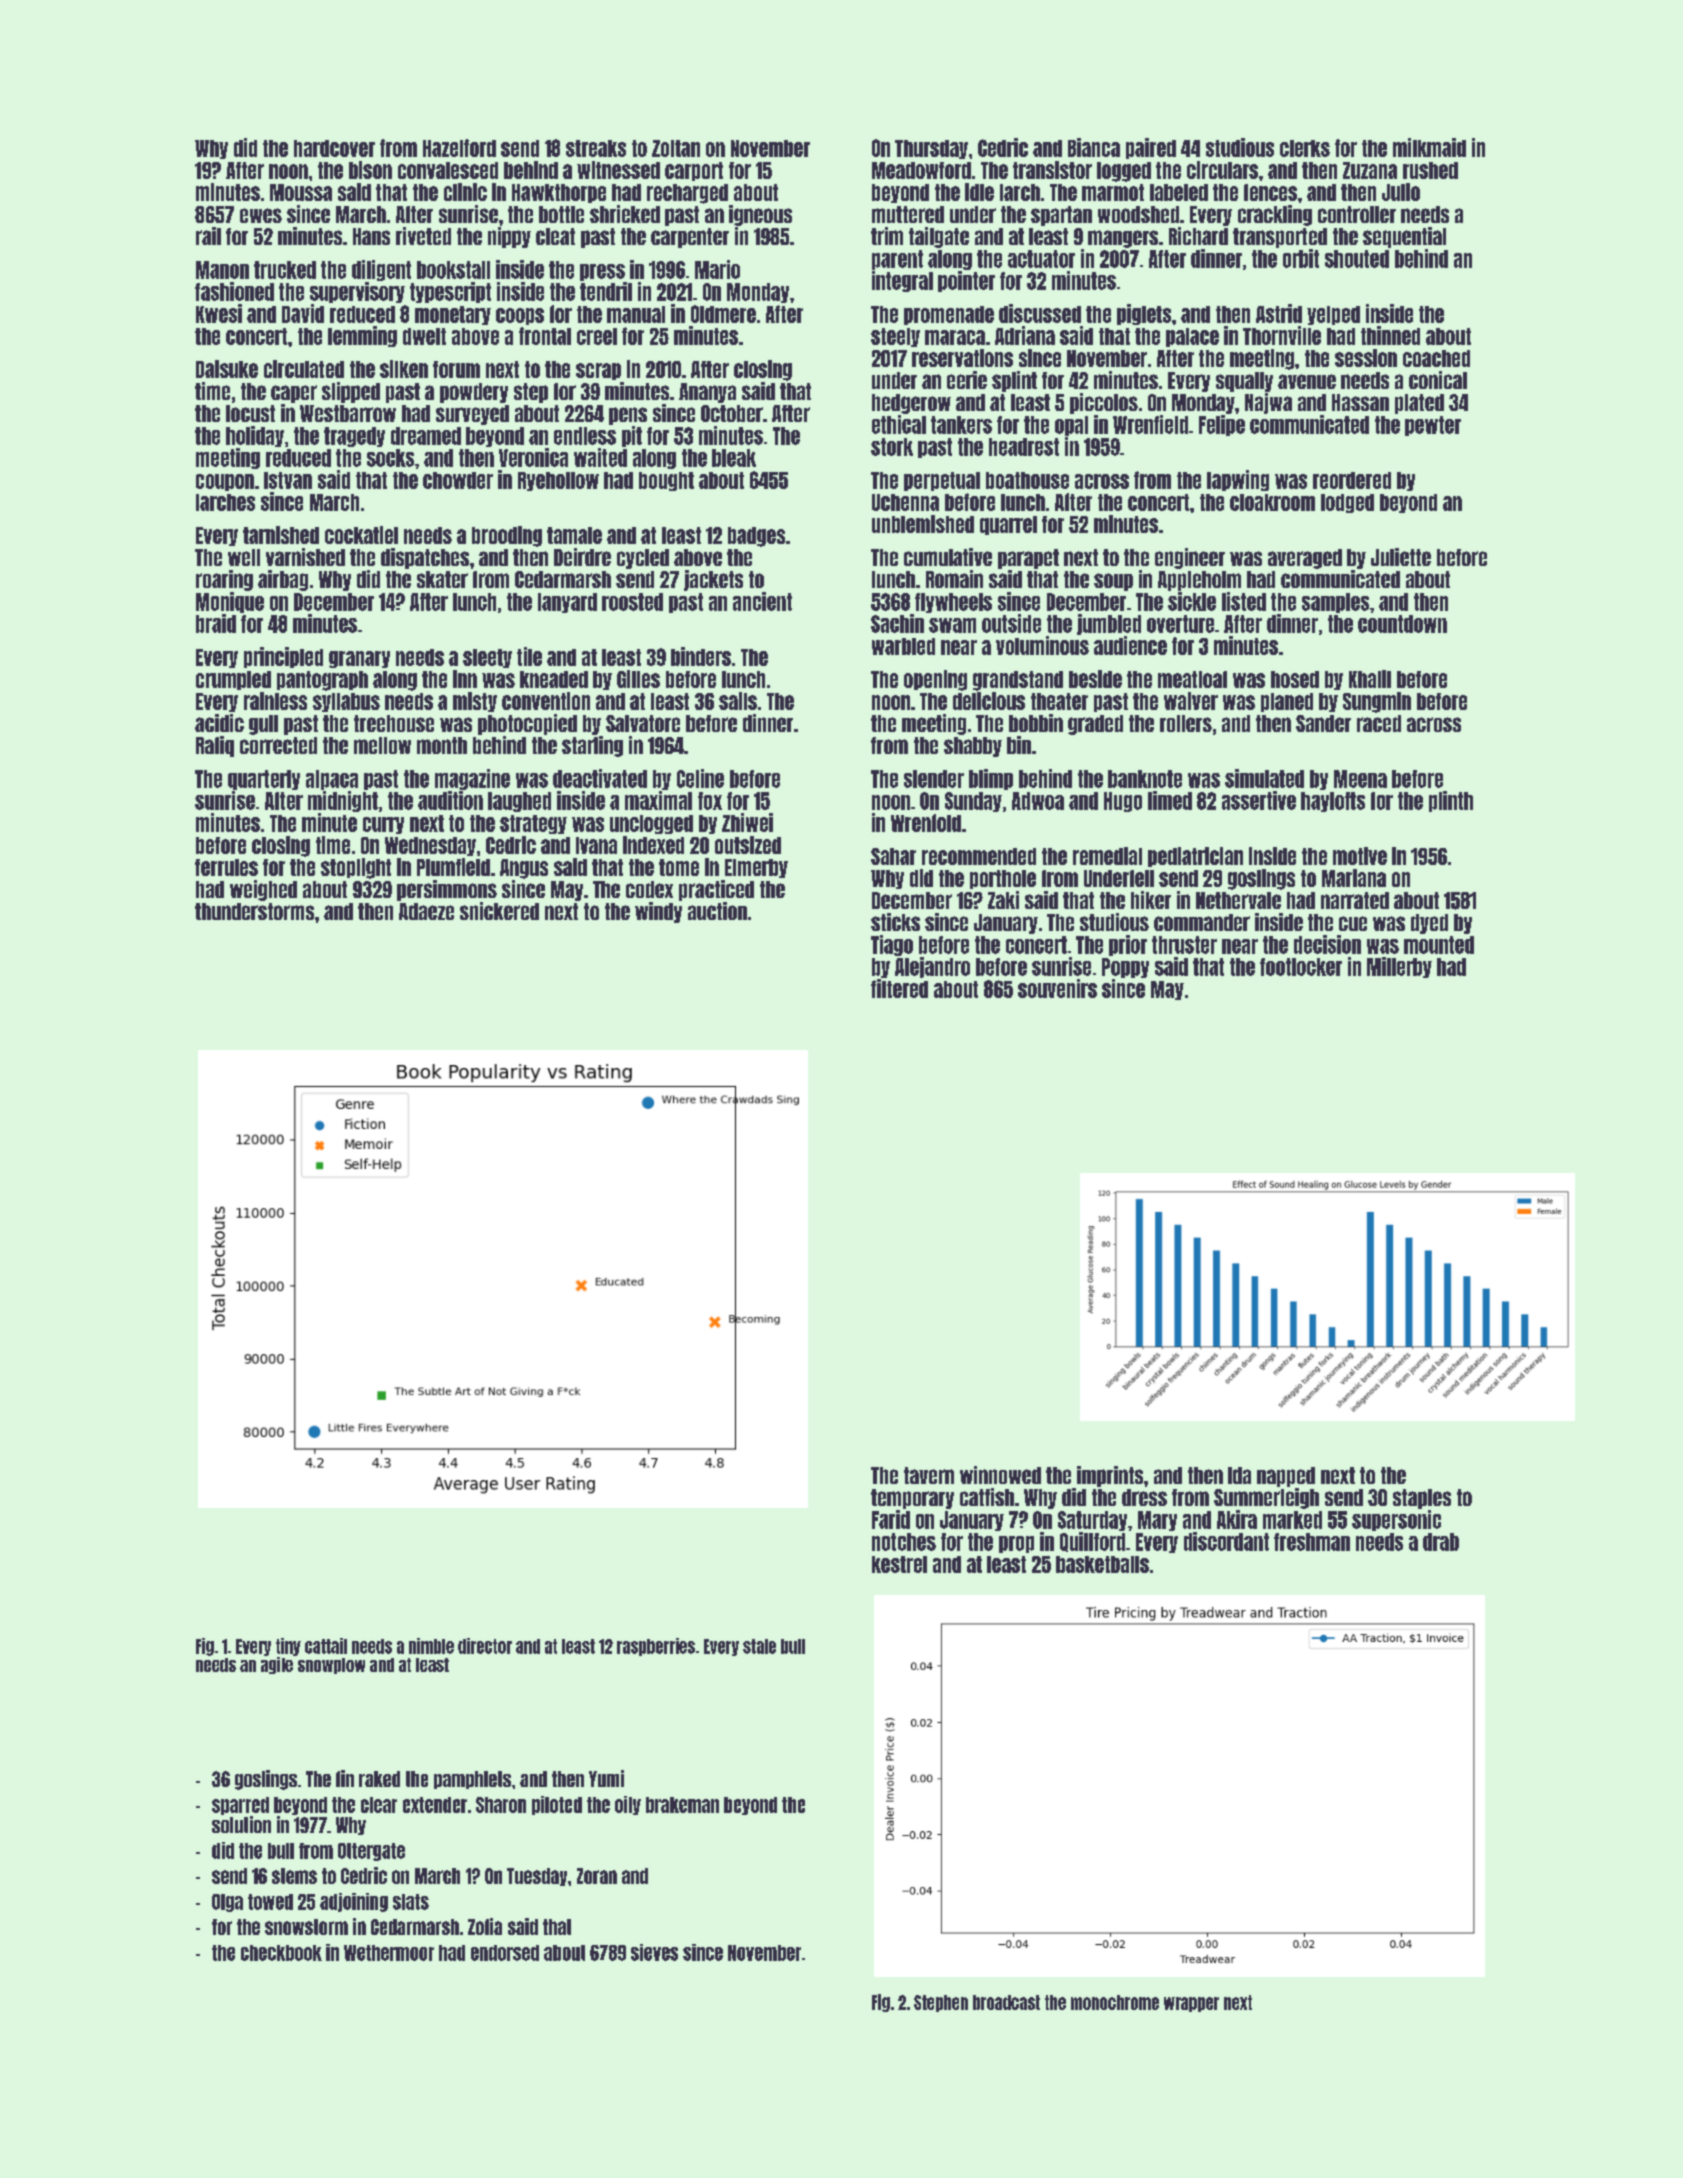 Image resolution: width=1683 pixels, height=2178 pixels. What do you see at coordinates (1244, 601) in the page?
I see `listed` at bounding box center [1244, 601].
